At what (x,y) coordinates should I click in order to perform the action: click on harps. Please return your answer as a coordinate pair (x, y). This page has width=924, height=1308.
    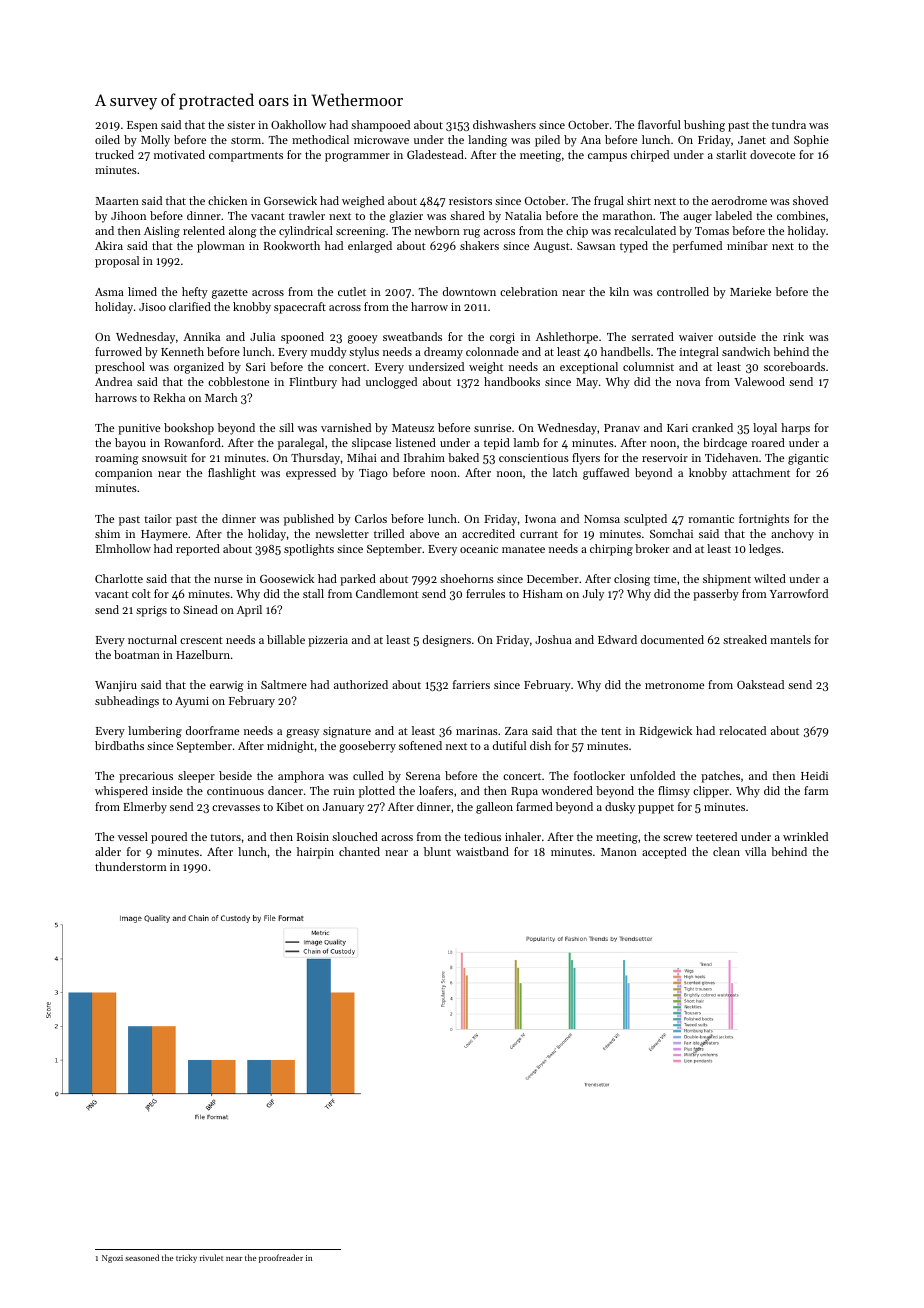
    Looking at the image, I should click on (795, 429).
